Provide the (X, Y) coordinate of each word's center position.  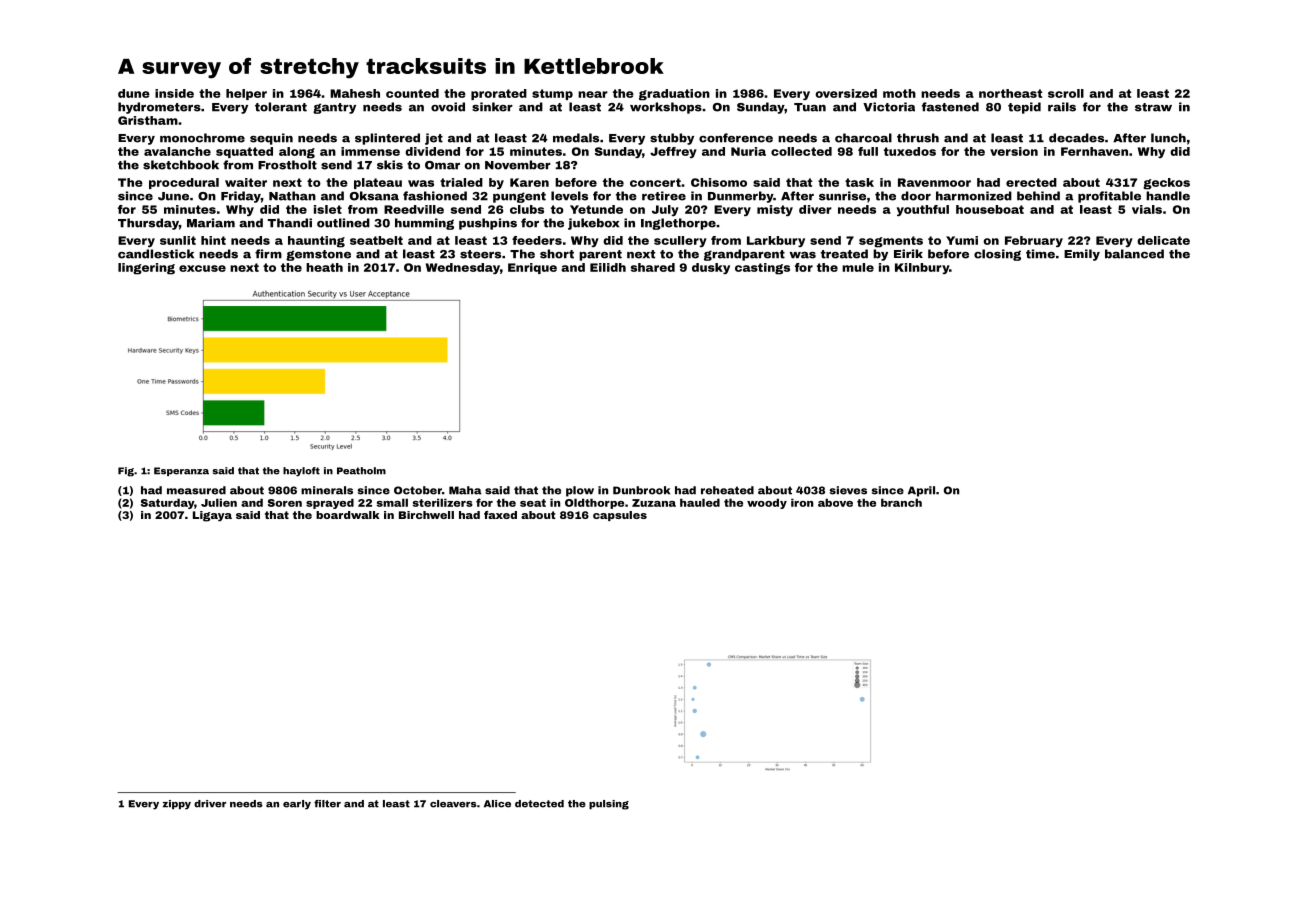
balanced (1134, 254)
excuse (202, 268)
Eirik (908, 253)
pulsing (609, 805)
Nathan (292, 196)
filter (327, 804)
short (557, 254)
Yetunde (596, 209)
